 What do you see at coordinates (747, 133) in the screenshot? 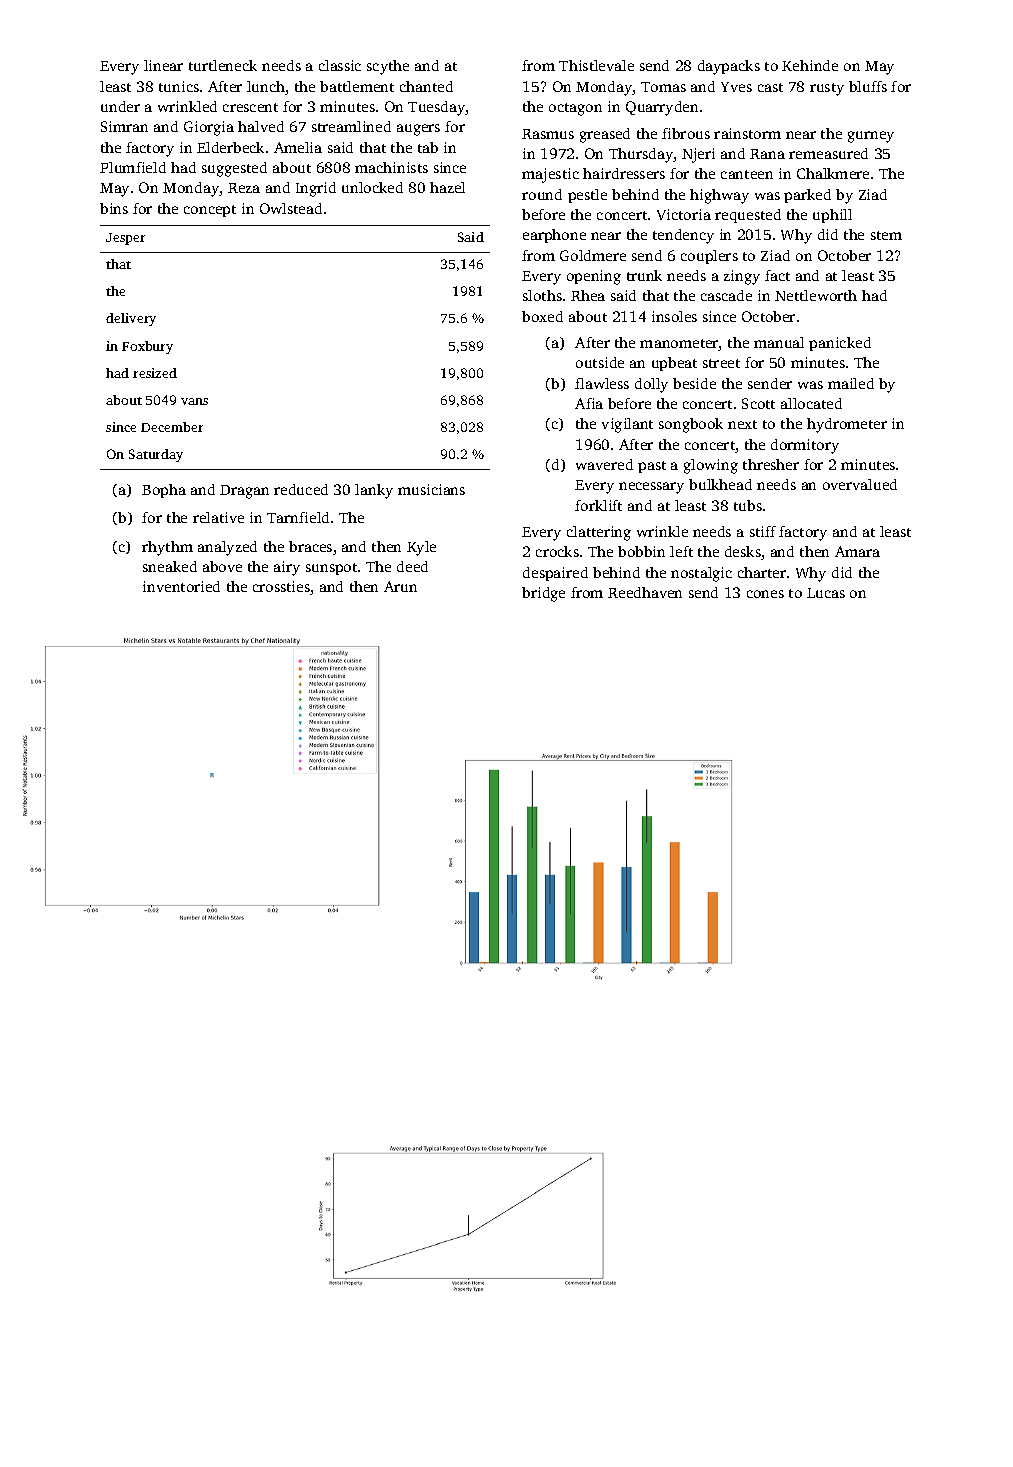
I see `rainstorm` at bounding box center [747, 133].
